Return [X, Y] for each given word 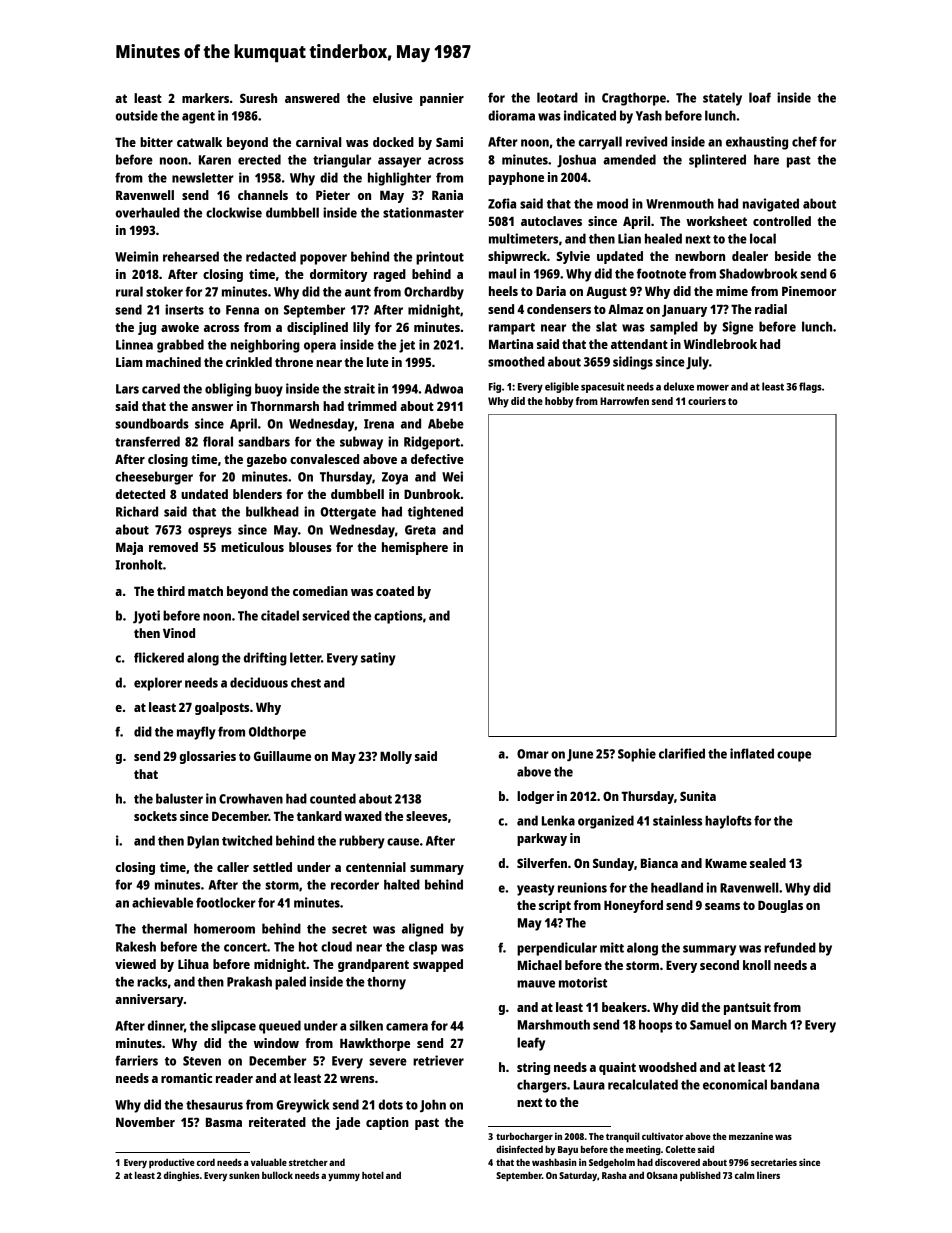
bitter [156, 142]
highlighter [399, 179]
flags [810, 387]
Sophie [637, 755]
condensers [559, 309]
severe [388, 1062]
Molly [396, 757]
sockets [155, 816]
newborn [700, 256]
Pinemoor [809, 291]
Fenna [242, 310]
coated [395, 591]
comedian [320, 591]
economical [735, 1084]
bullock [277, 1175]
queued [280, 1027]
